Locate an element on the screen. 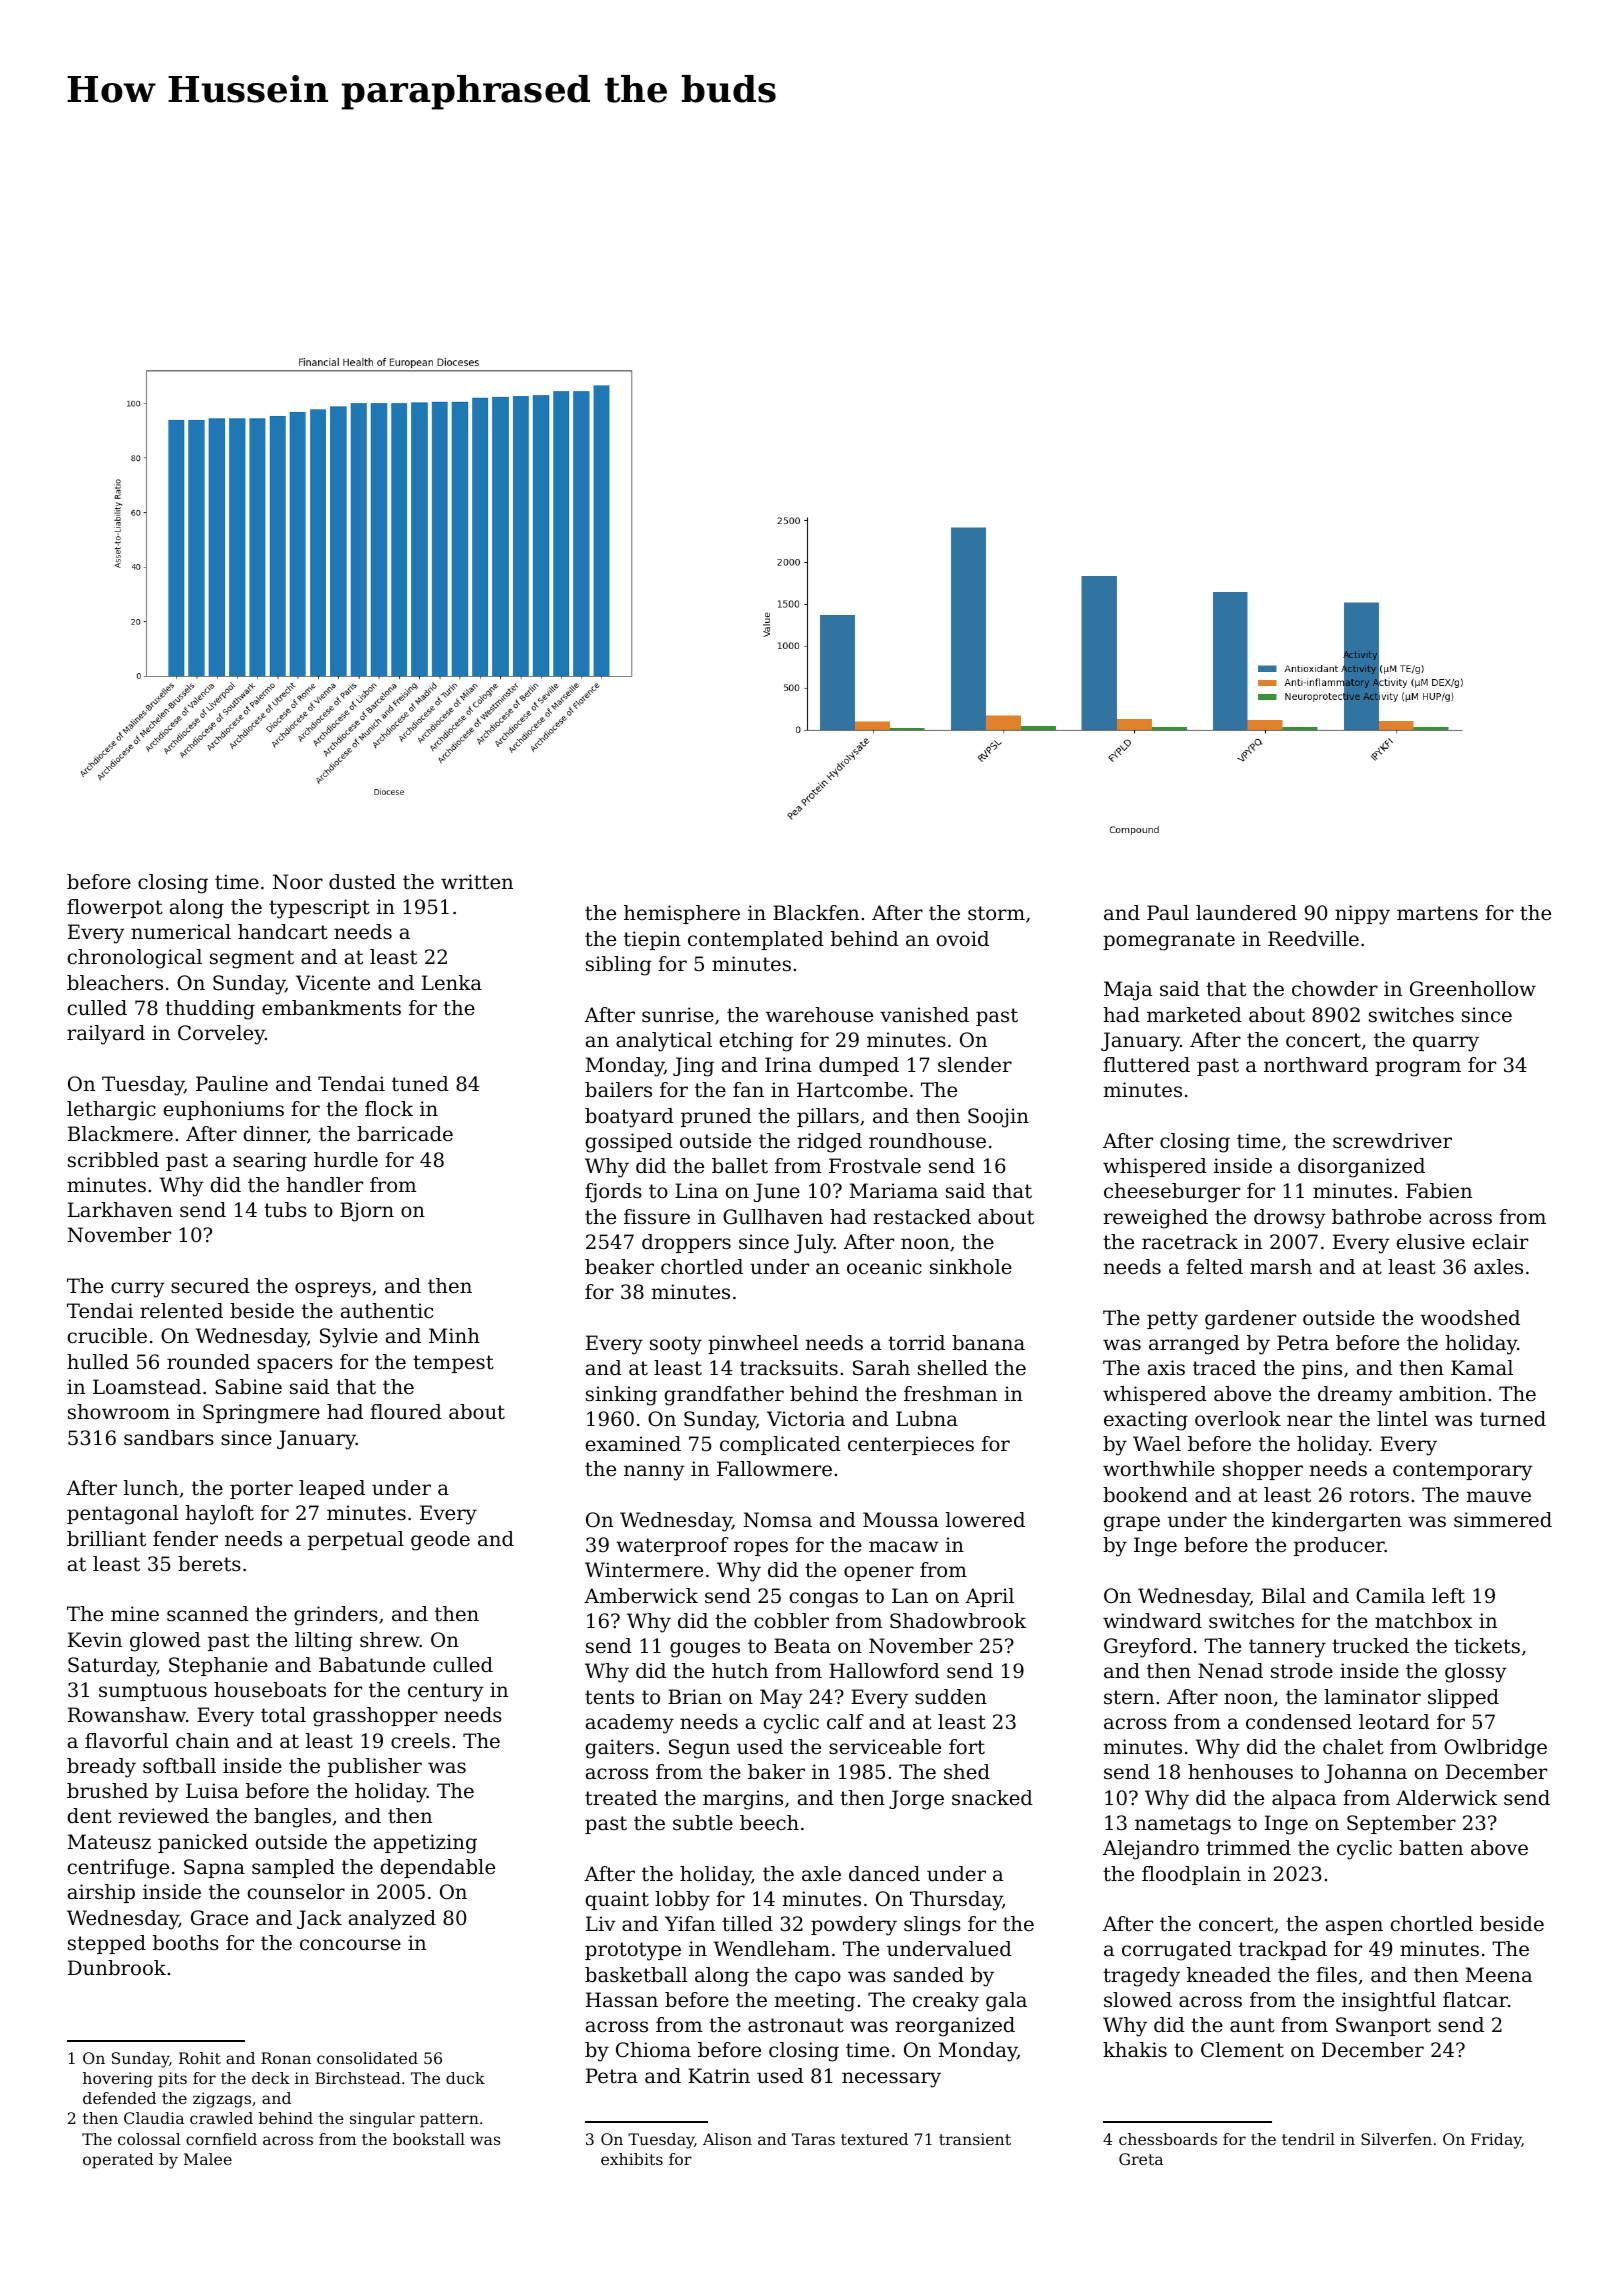 The width and height of the screenshot is (1620, 2292). chronological is located at coordinates (135, 959).
